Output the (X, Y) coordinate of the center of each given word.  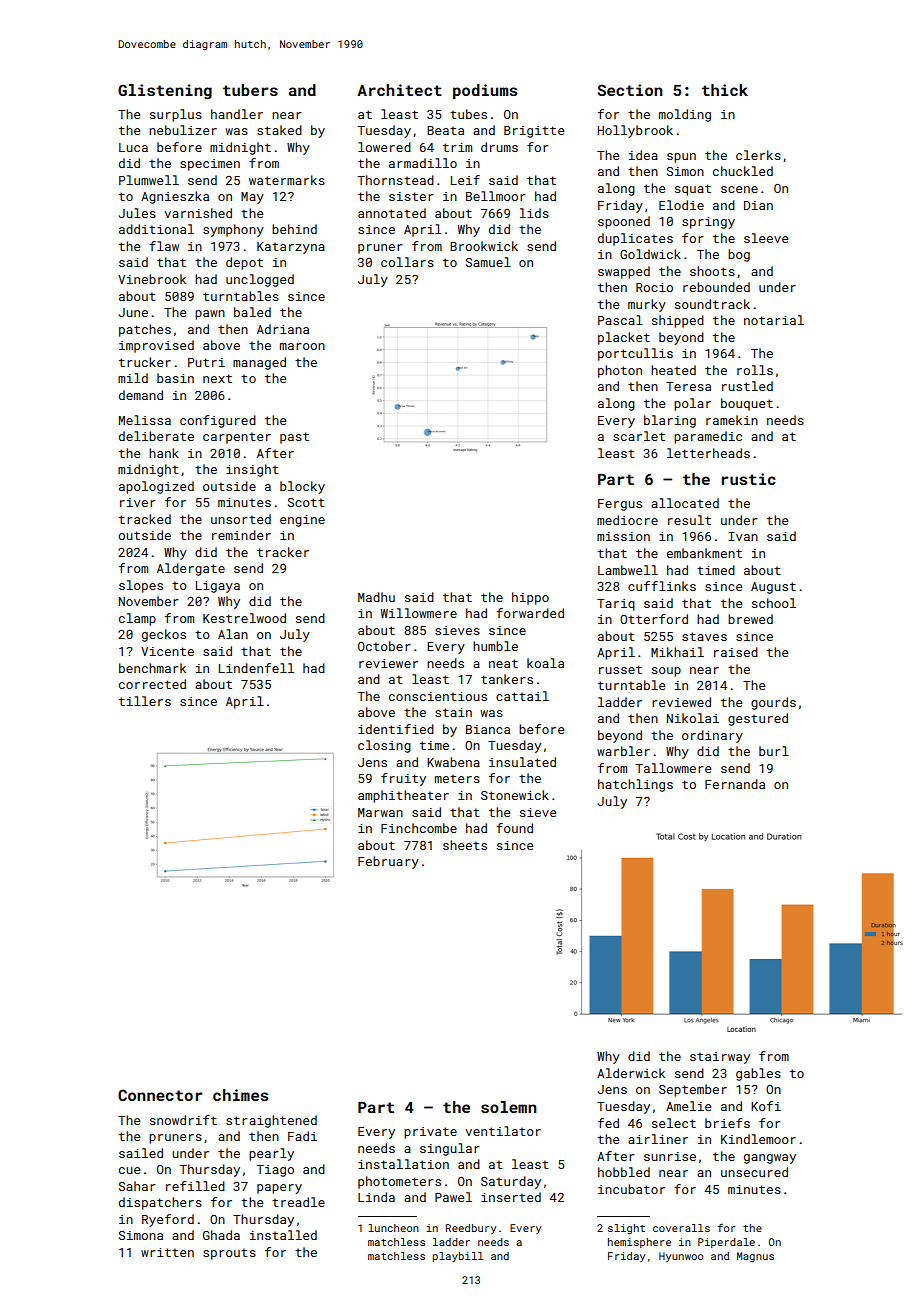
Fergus (620, 505)
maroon (302, 346)
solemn (509, 1107)
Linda (376, 1197)
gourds (773, 703)
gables (758, 1074)
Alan (233, 634)
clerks (758, 155)
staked (279, 130)
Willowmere (419, 613)
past (294, 438)
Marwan (380, 812)
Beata (445, 130)
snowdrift (183, 1120)
